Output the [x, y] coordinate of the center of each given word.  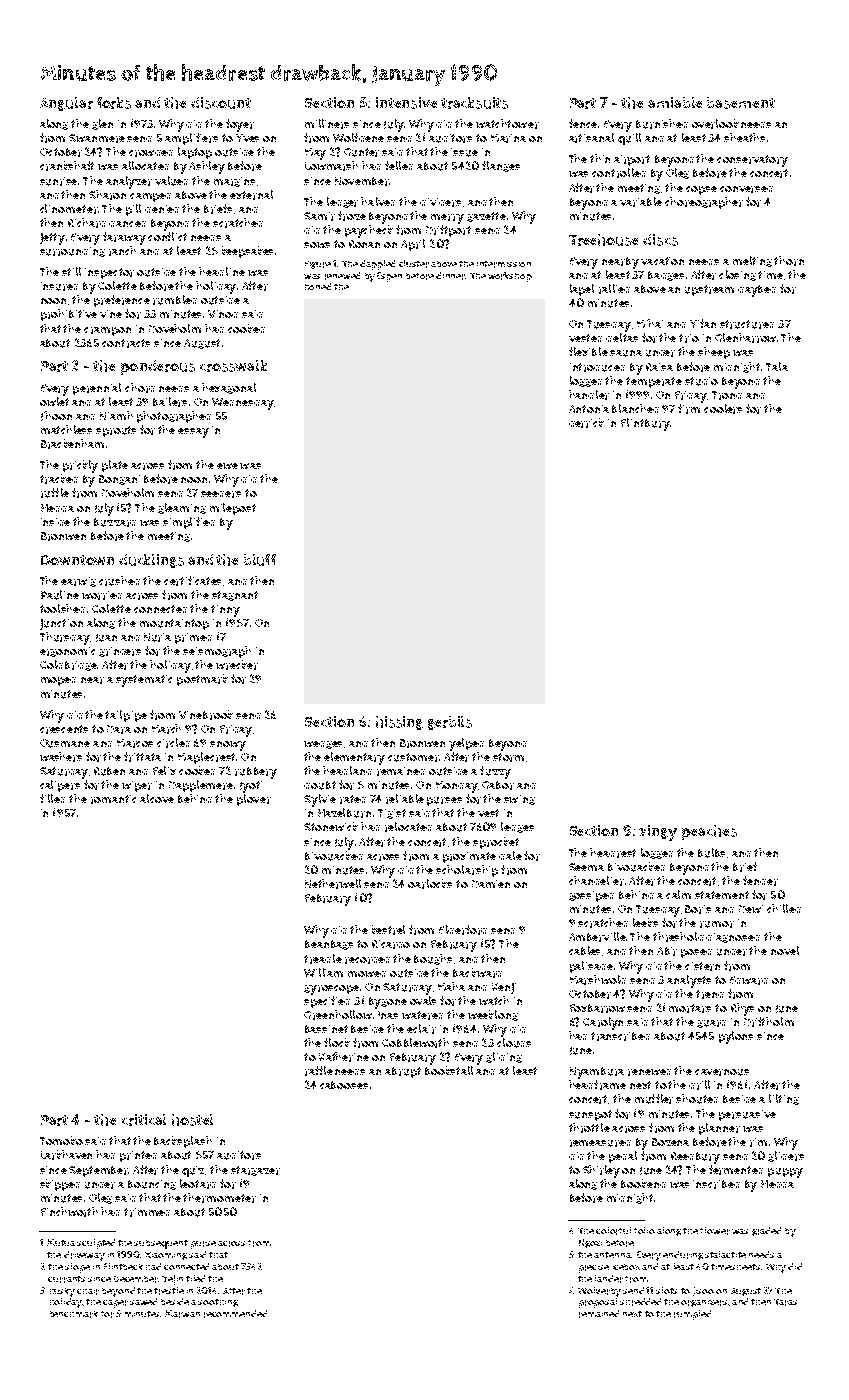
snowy [228, 746]
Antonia [589, 409]
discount [221, 103]
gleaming [182, 508]
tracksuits [474, 103]
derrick [586, 423]
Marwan [182, 1314]
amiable [675, 102]
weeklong [493, 1015]
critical [144, 1120]
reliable [405, 799]
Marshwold [598, 980]
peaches [709, 832]
